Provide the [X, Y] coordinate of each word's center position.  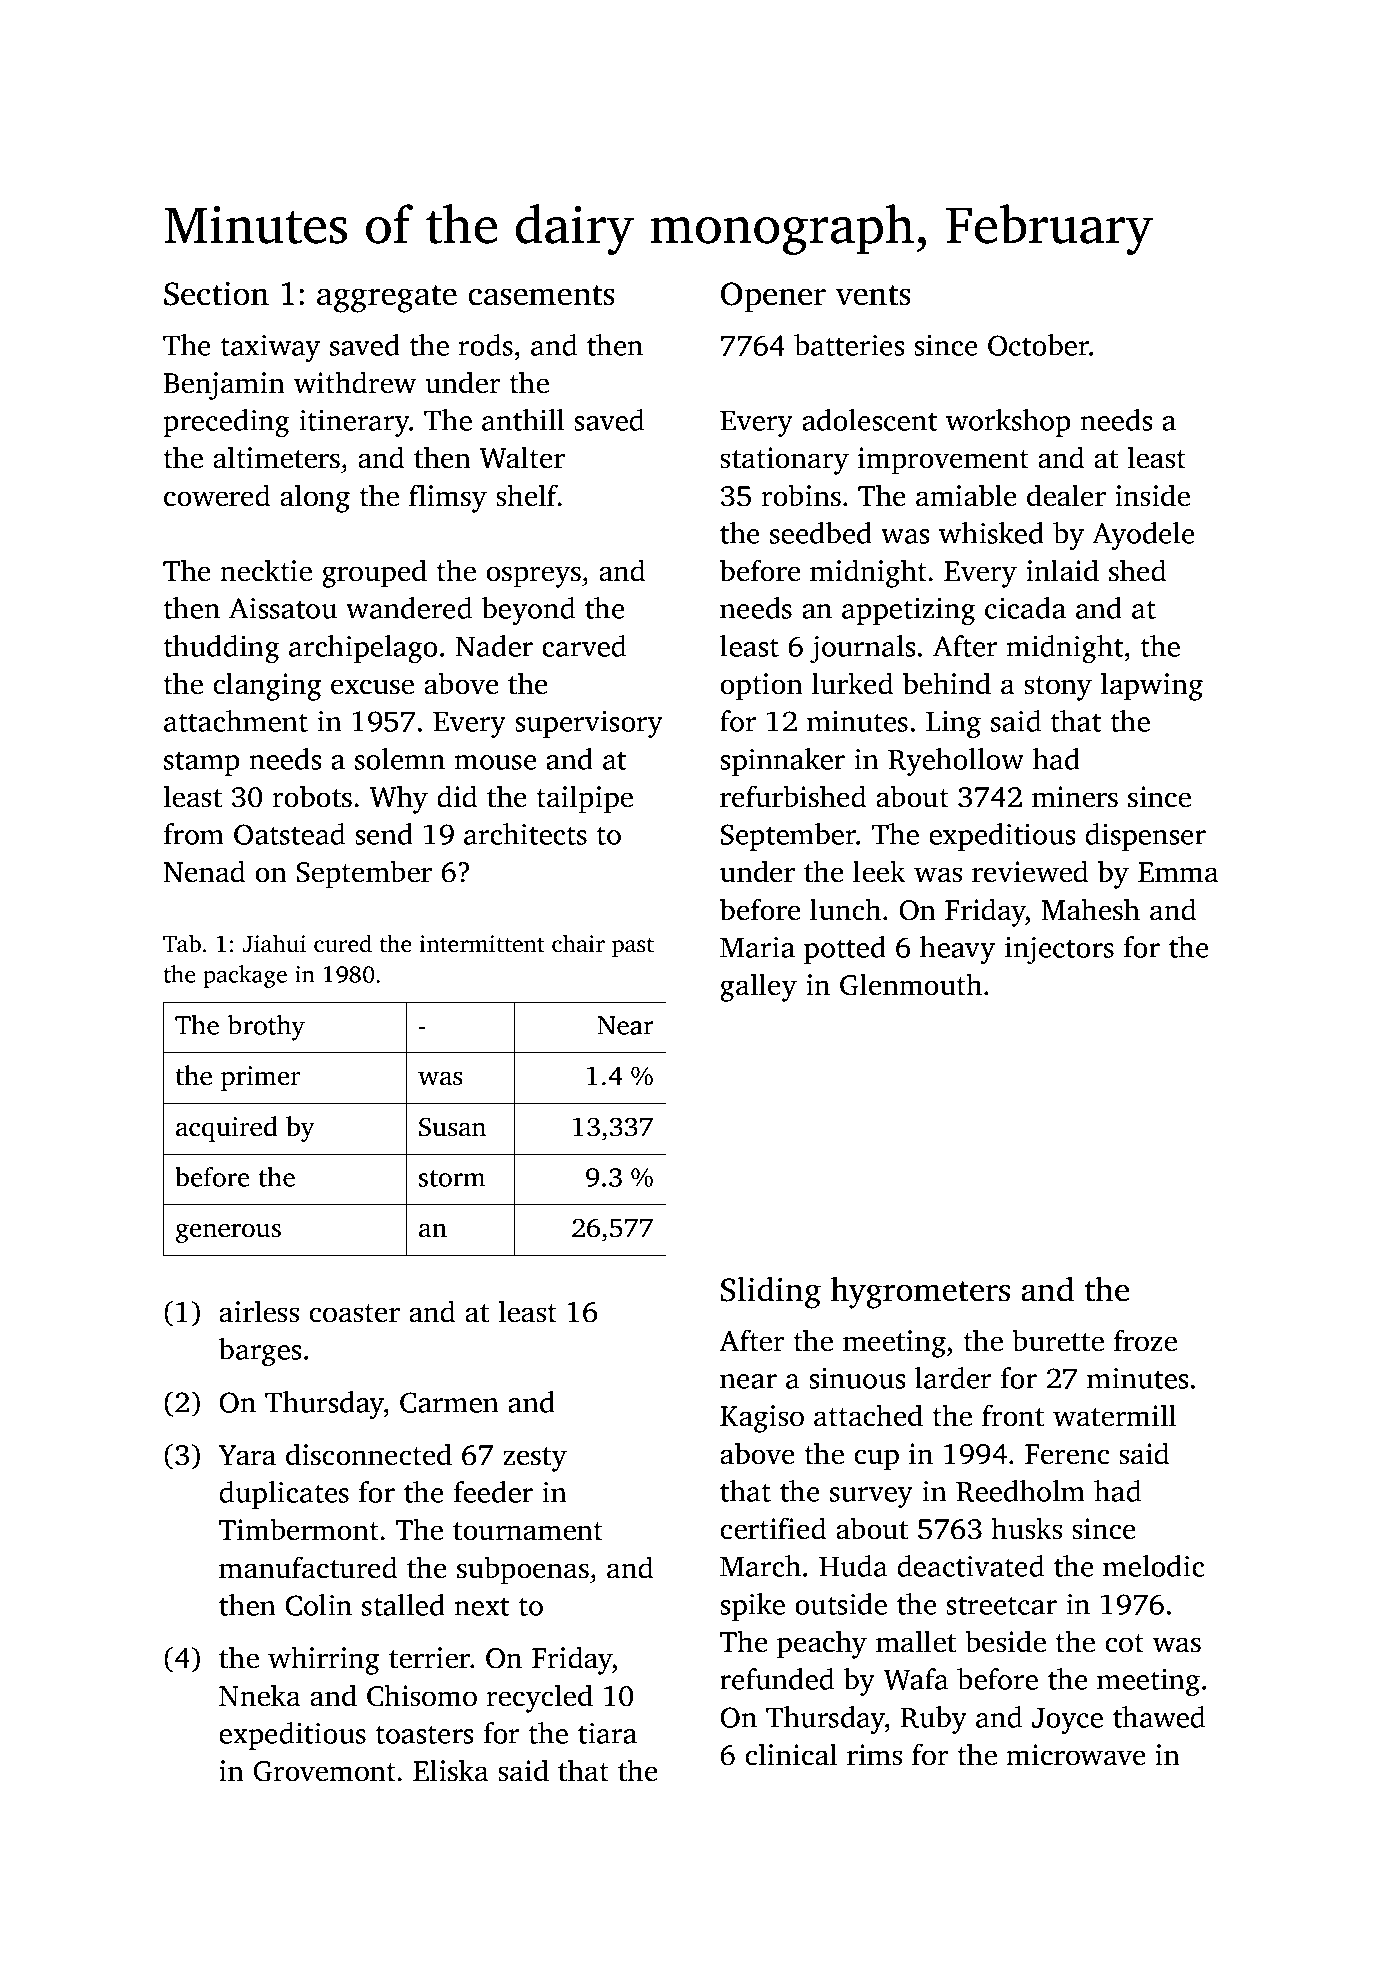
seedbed [821, 533]
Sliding [771, 1292]
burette [1058, 1340]
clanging [267, 686]
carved [584, 646]
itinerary [354, 423]
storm [452, 1178]
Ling [953, 724]
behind [947, 683]
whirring [324, 1660]
